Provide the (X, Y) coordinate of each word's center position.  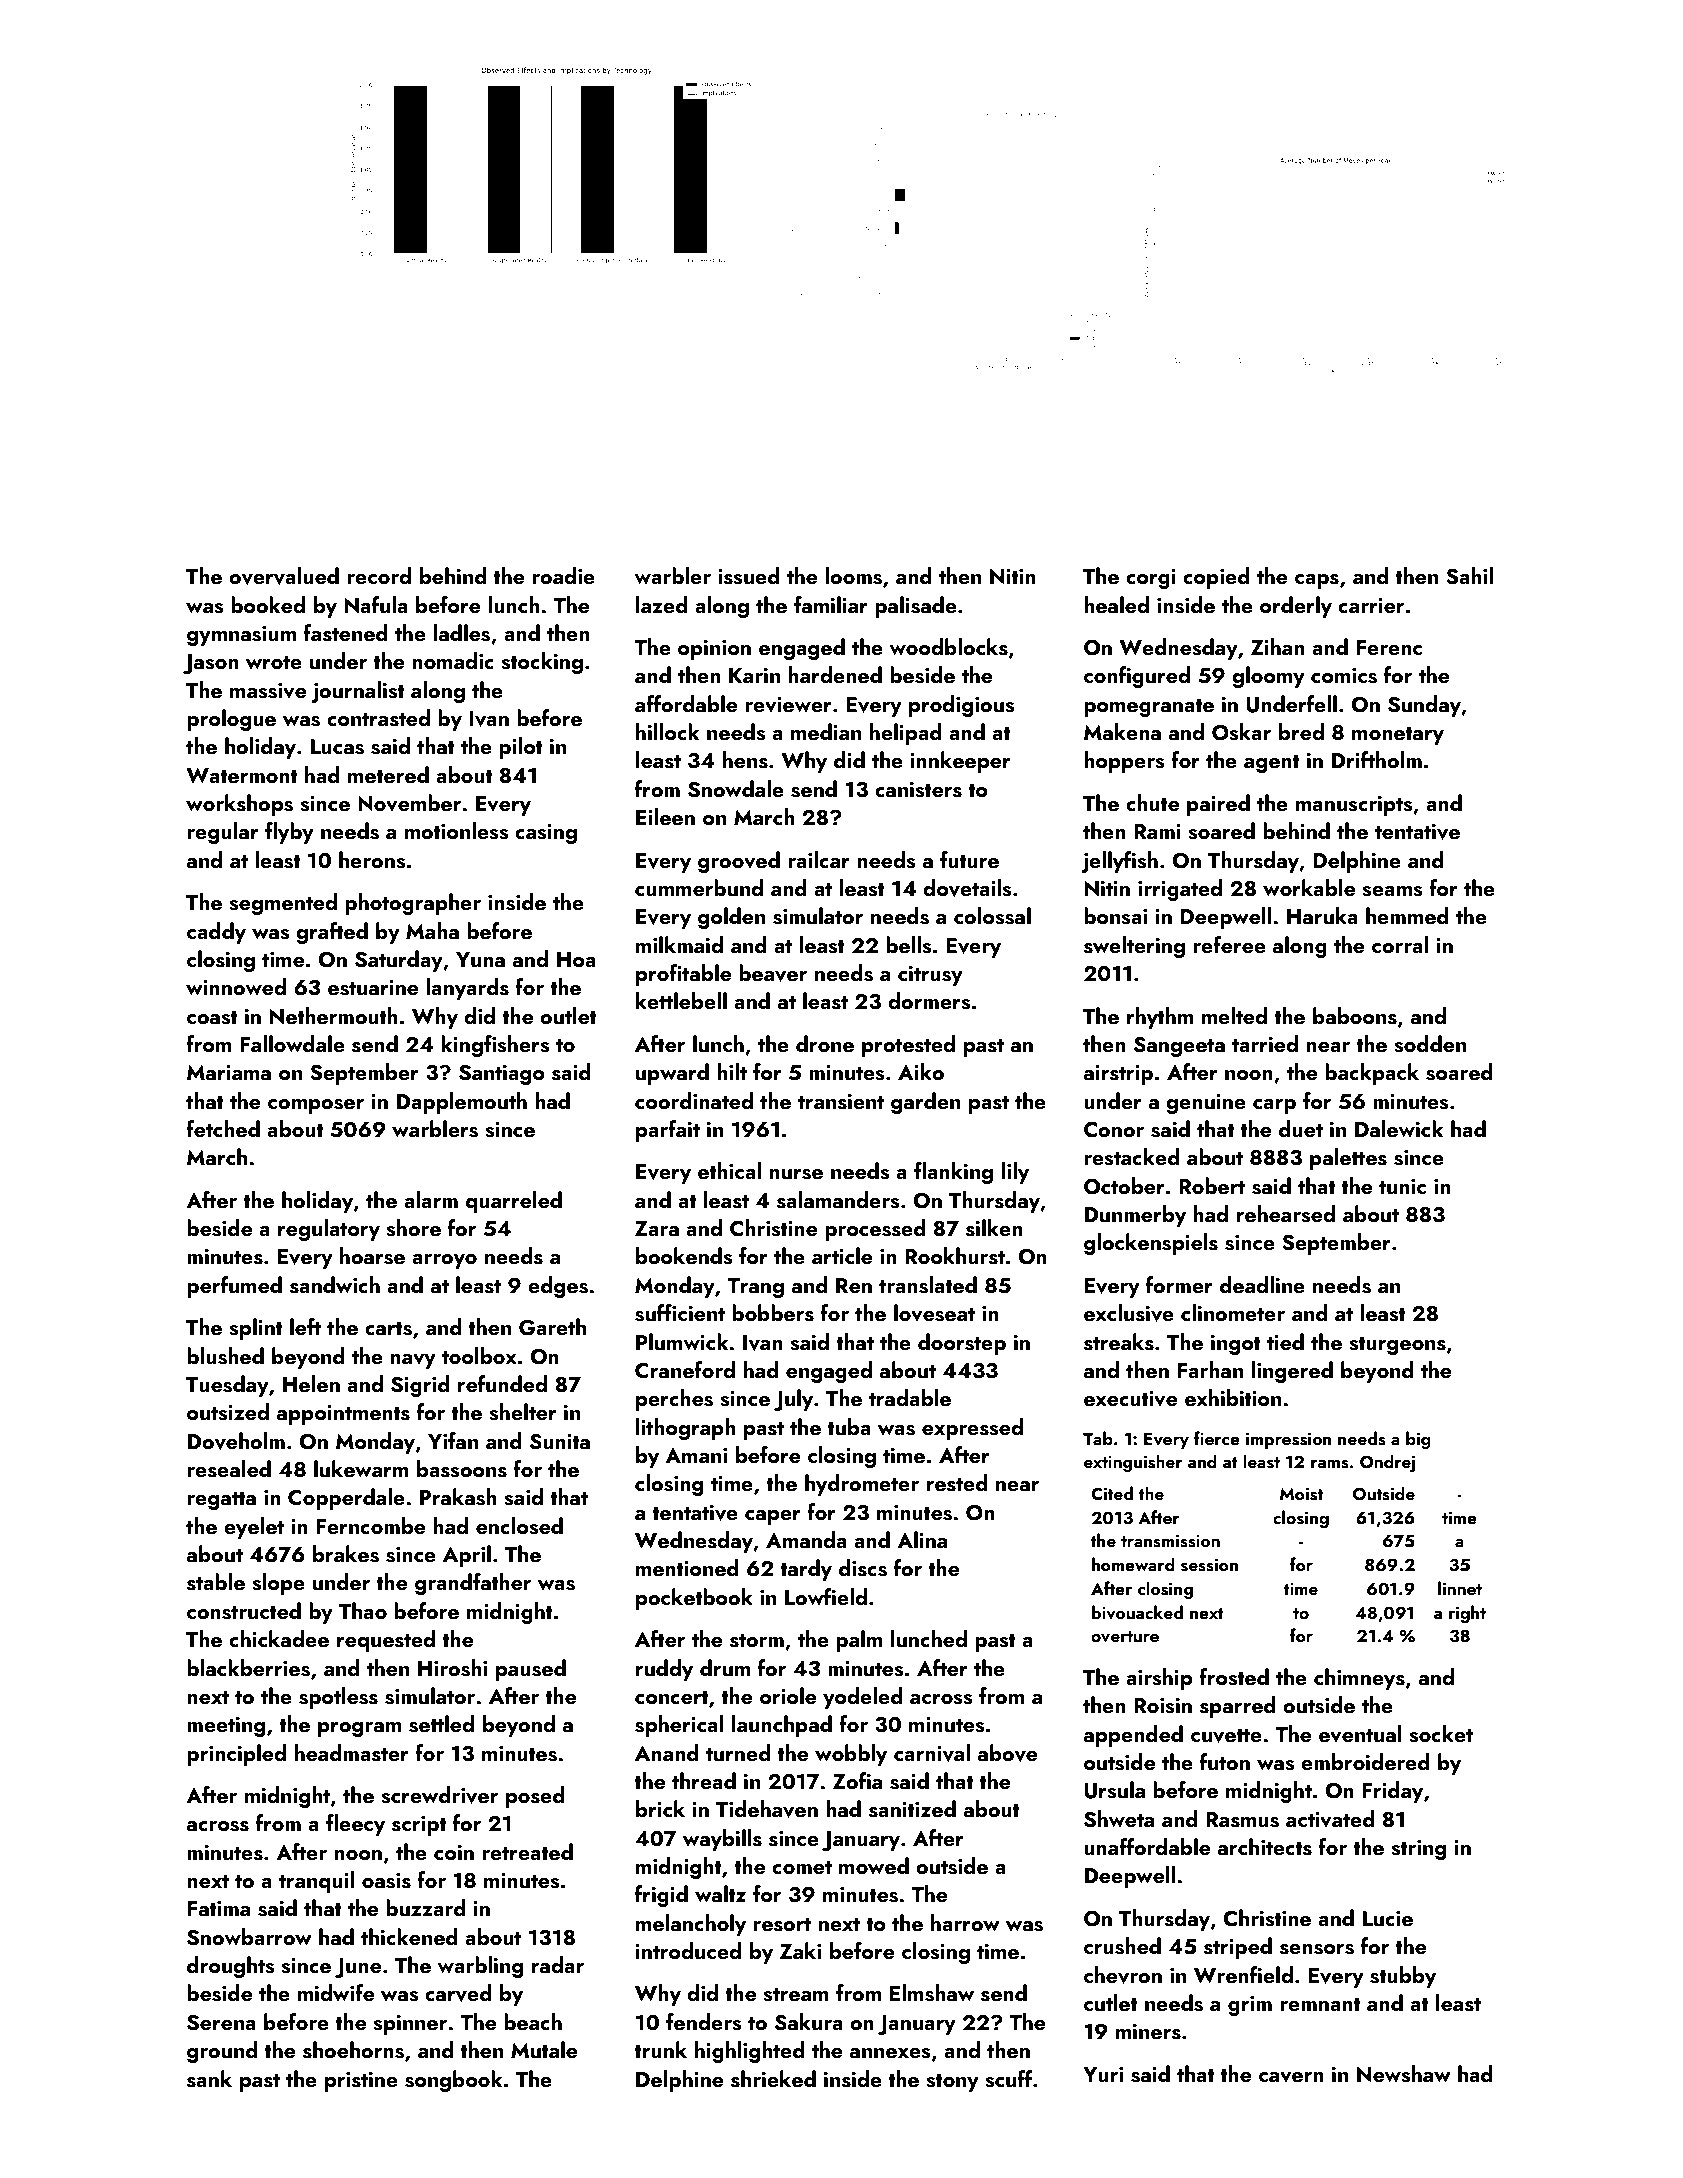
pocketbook (694, 1599)
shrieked (773, 2079)
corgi (1151, 579)
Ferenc (1389, 647)
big (1418, 1440)
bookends (684, 1256)
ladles (461, 633)
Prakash (458, 1497)
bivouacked (1137, 1612)
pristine (361, 2082)
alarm (431, 1199)
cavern (1291, 2077)
